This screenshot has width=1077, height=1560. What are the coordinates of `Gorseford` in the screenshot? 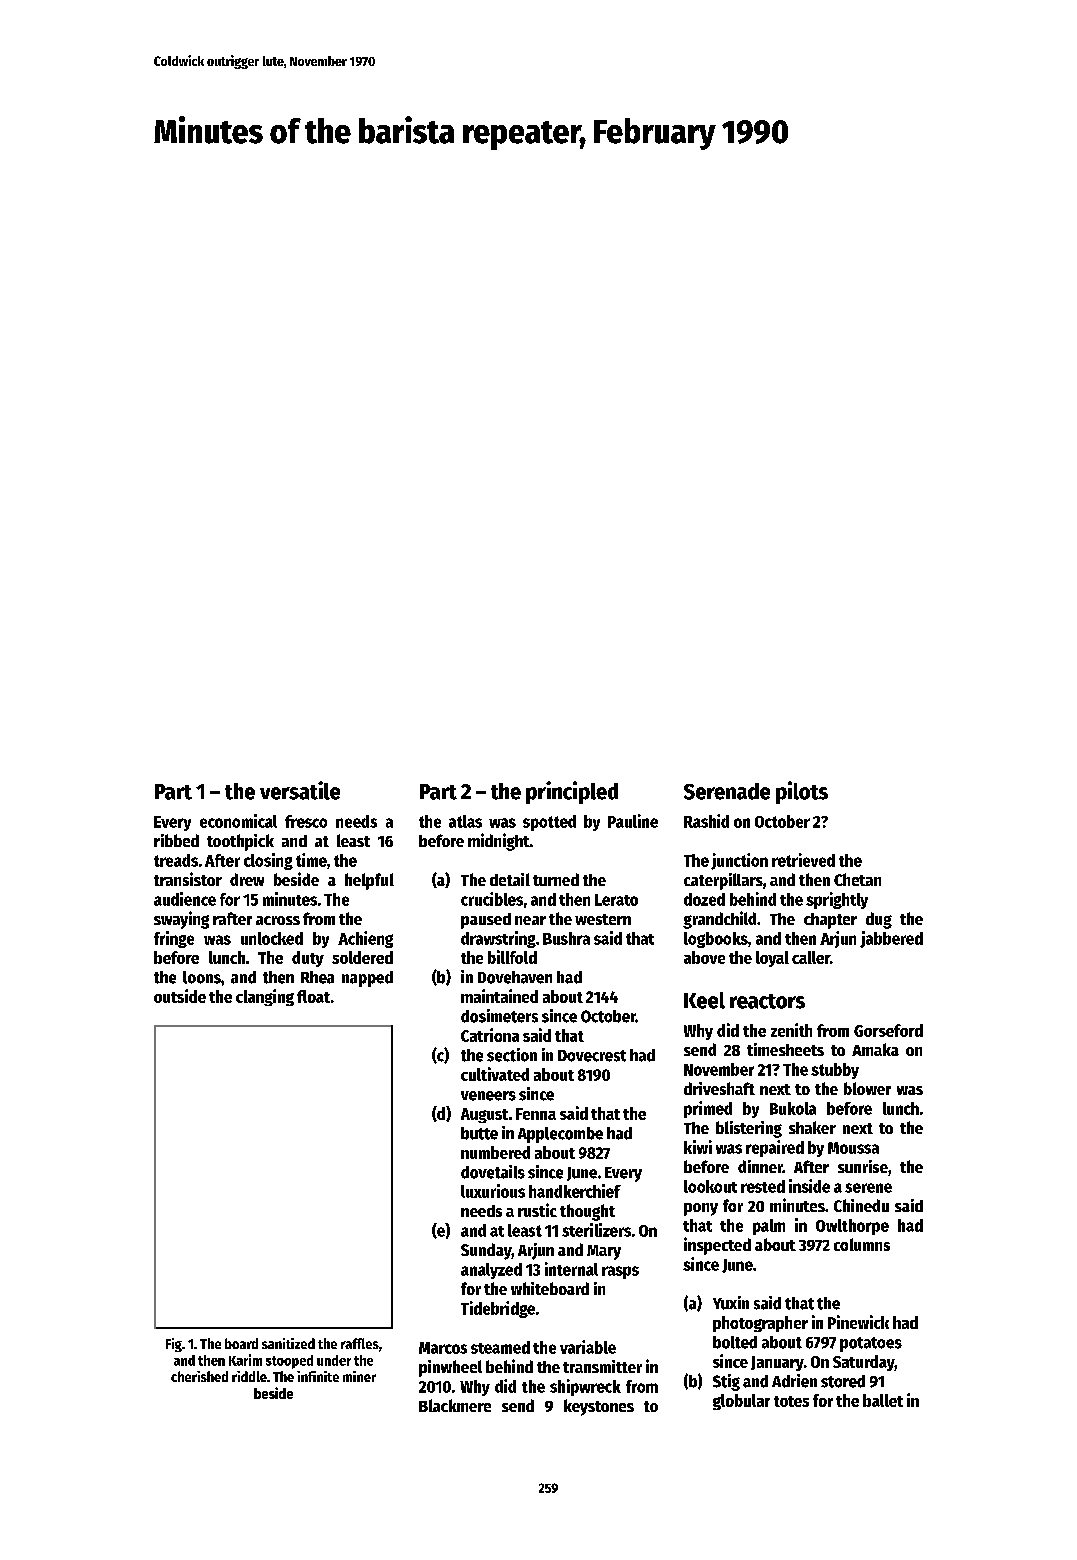 It's located at (888, 1030).
